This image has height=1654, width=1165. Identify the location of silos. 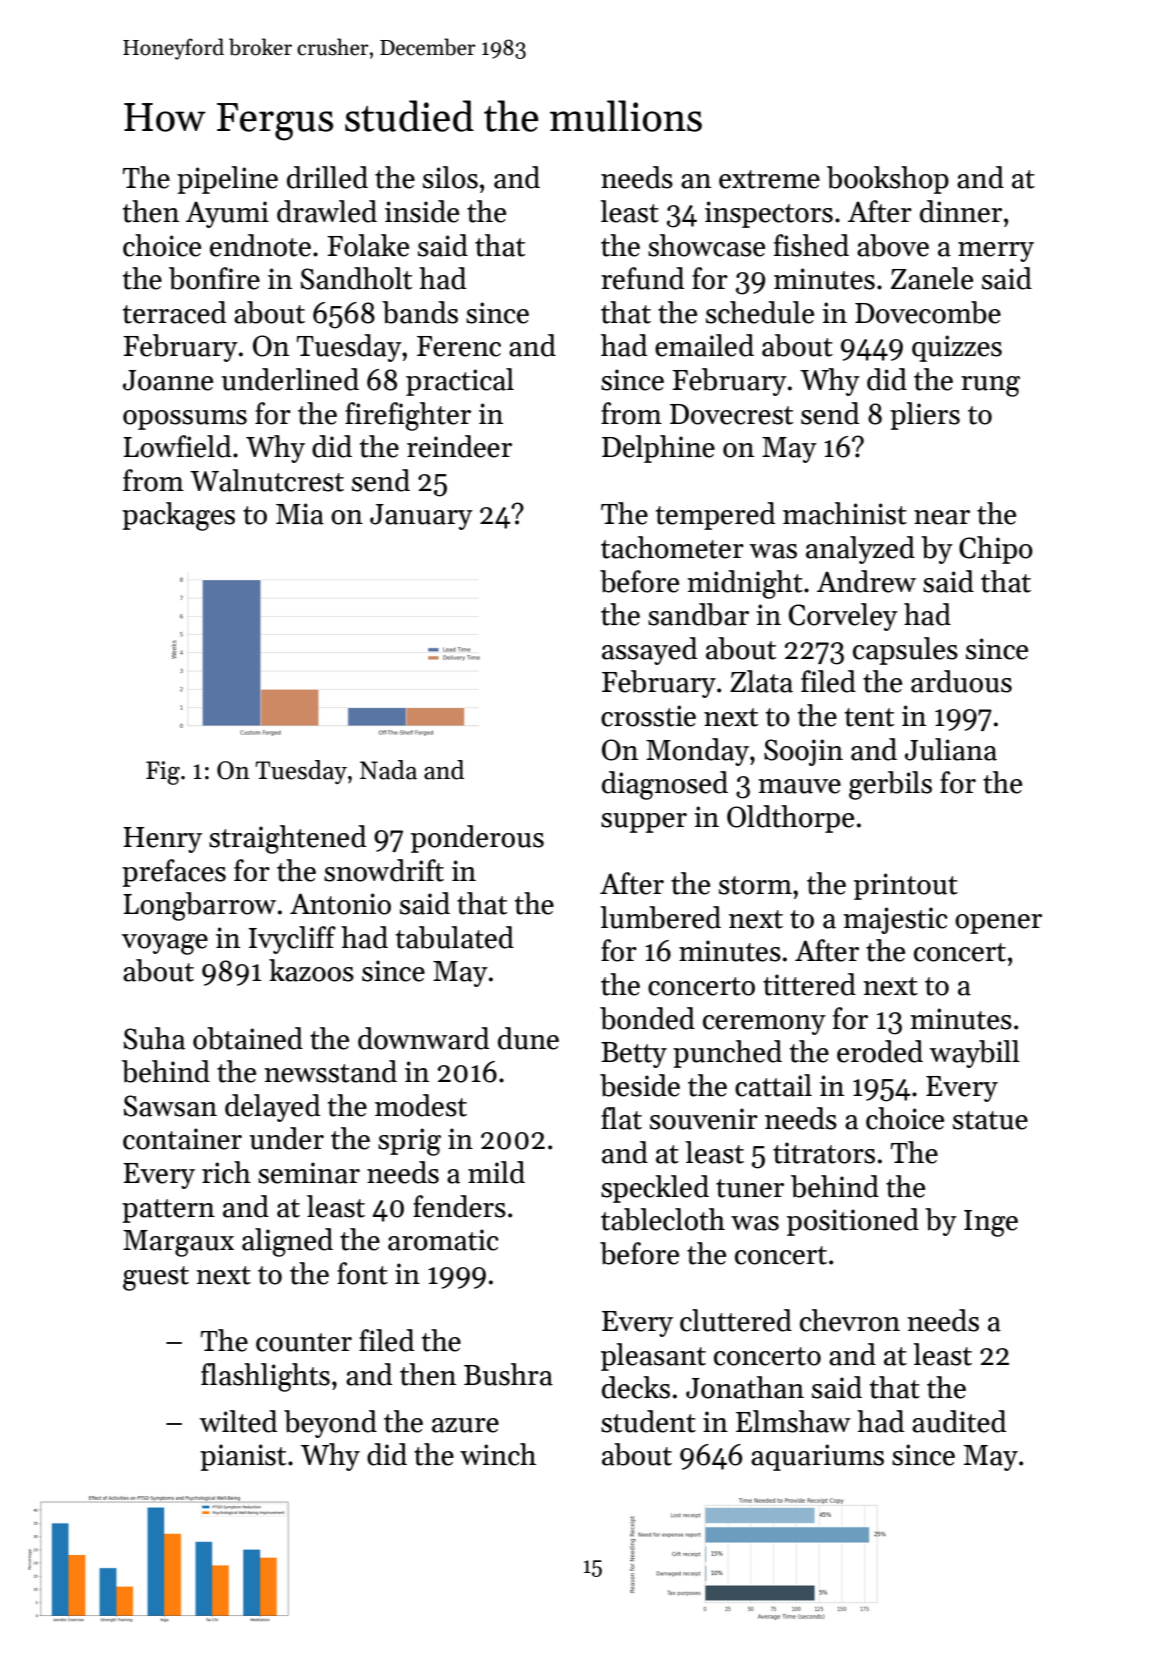
(450, 177).
